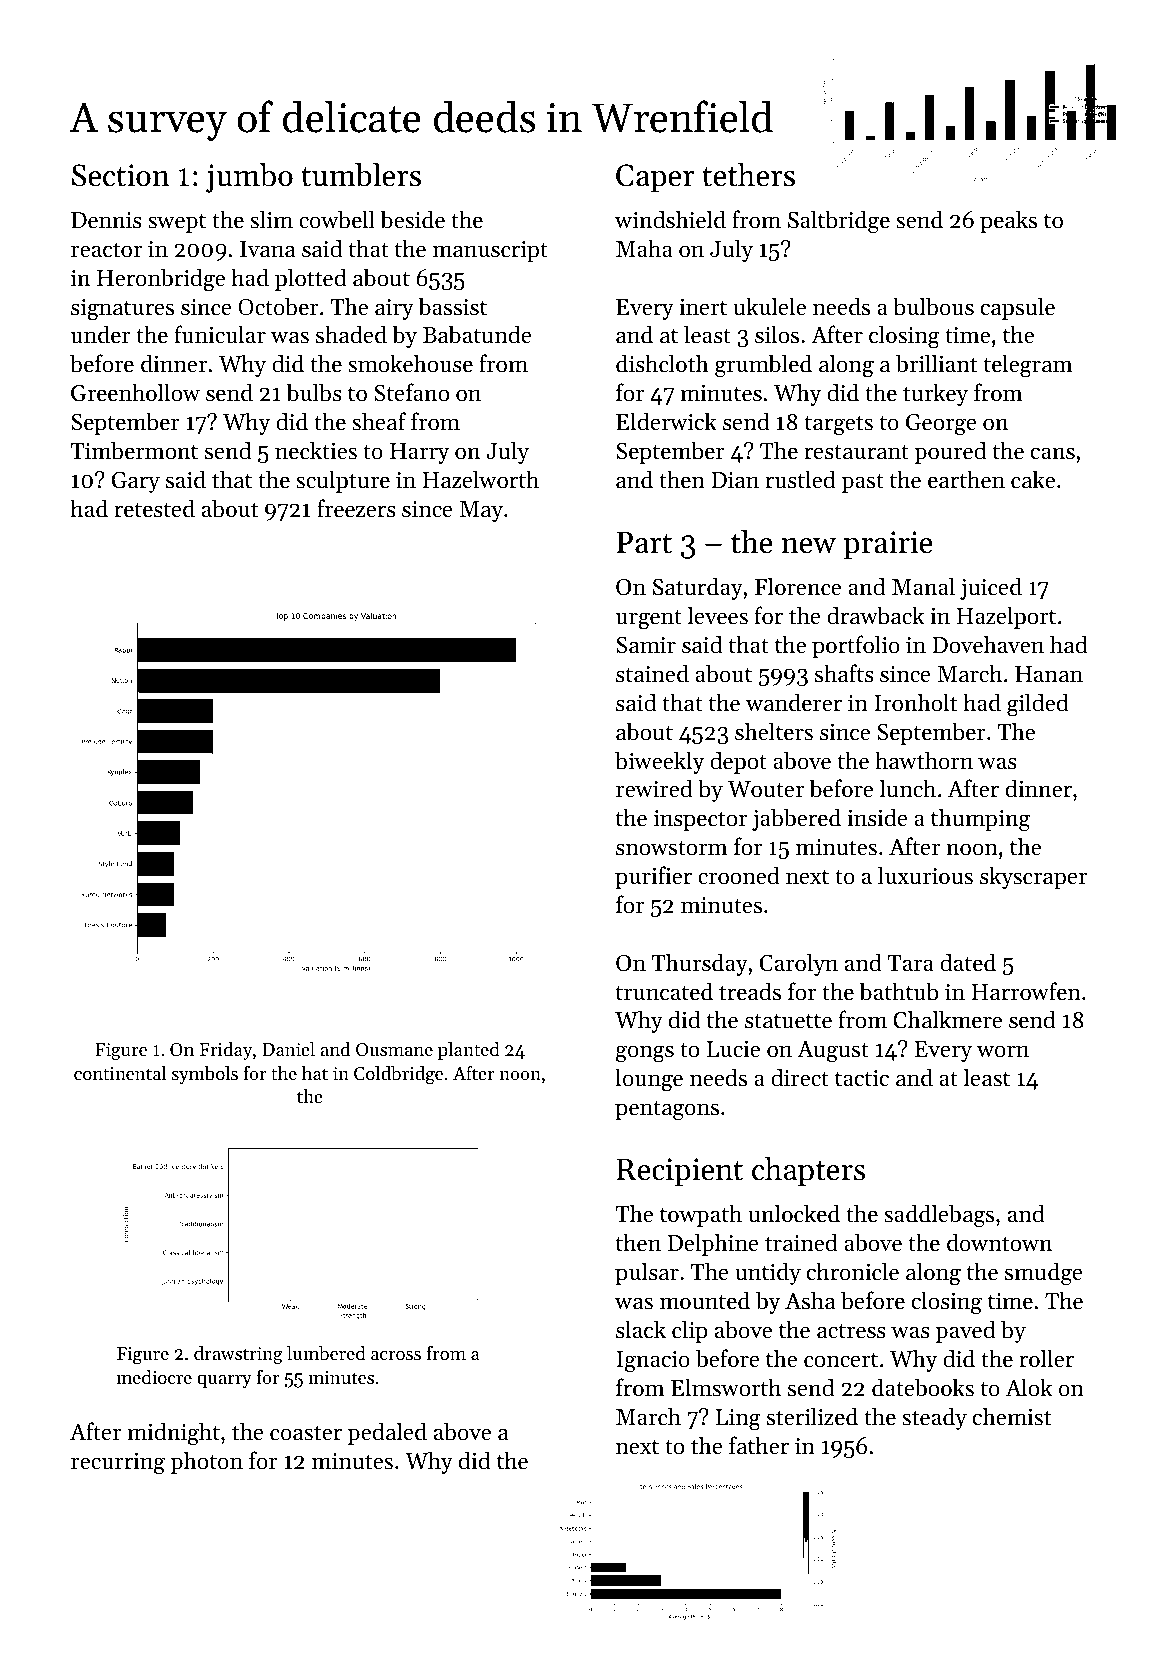  I want to click on biweekly, so click(659, 762).
